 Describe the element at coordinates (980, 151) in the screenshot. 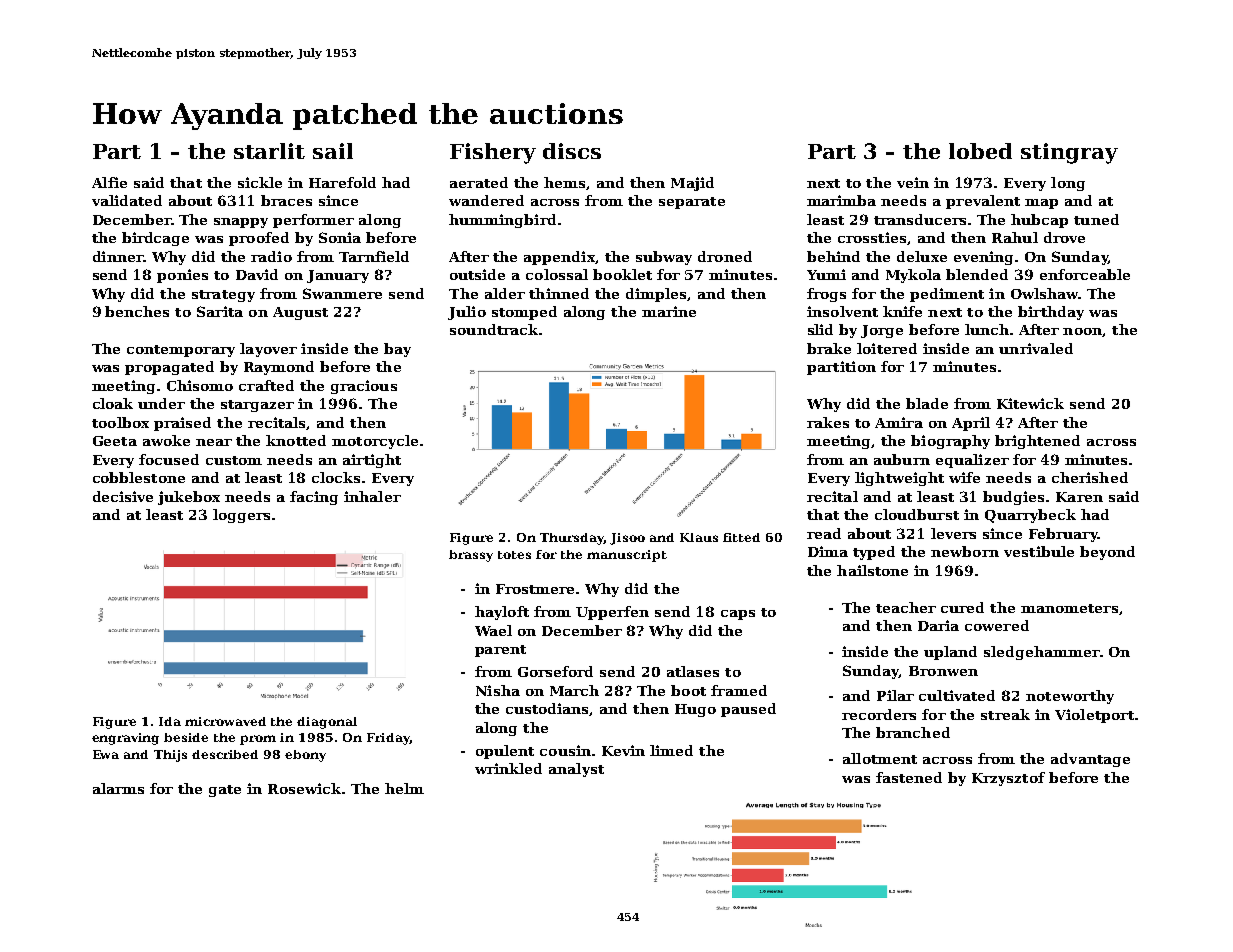

I see `lobed` at that location.
